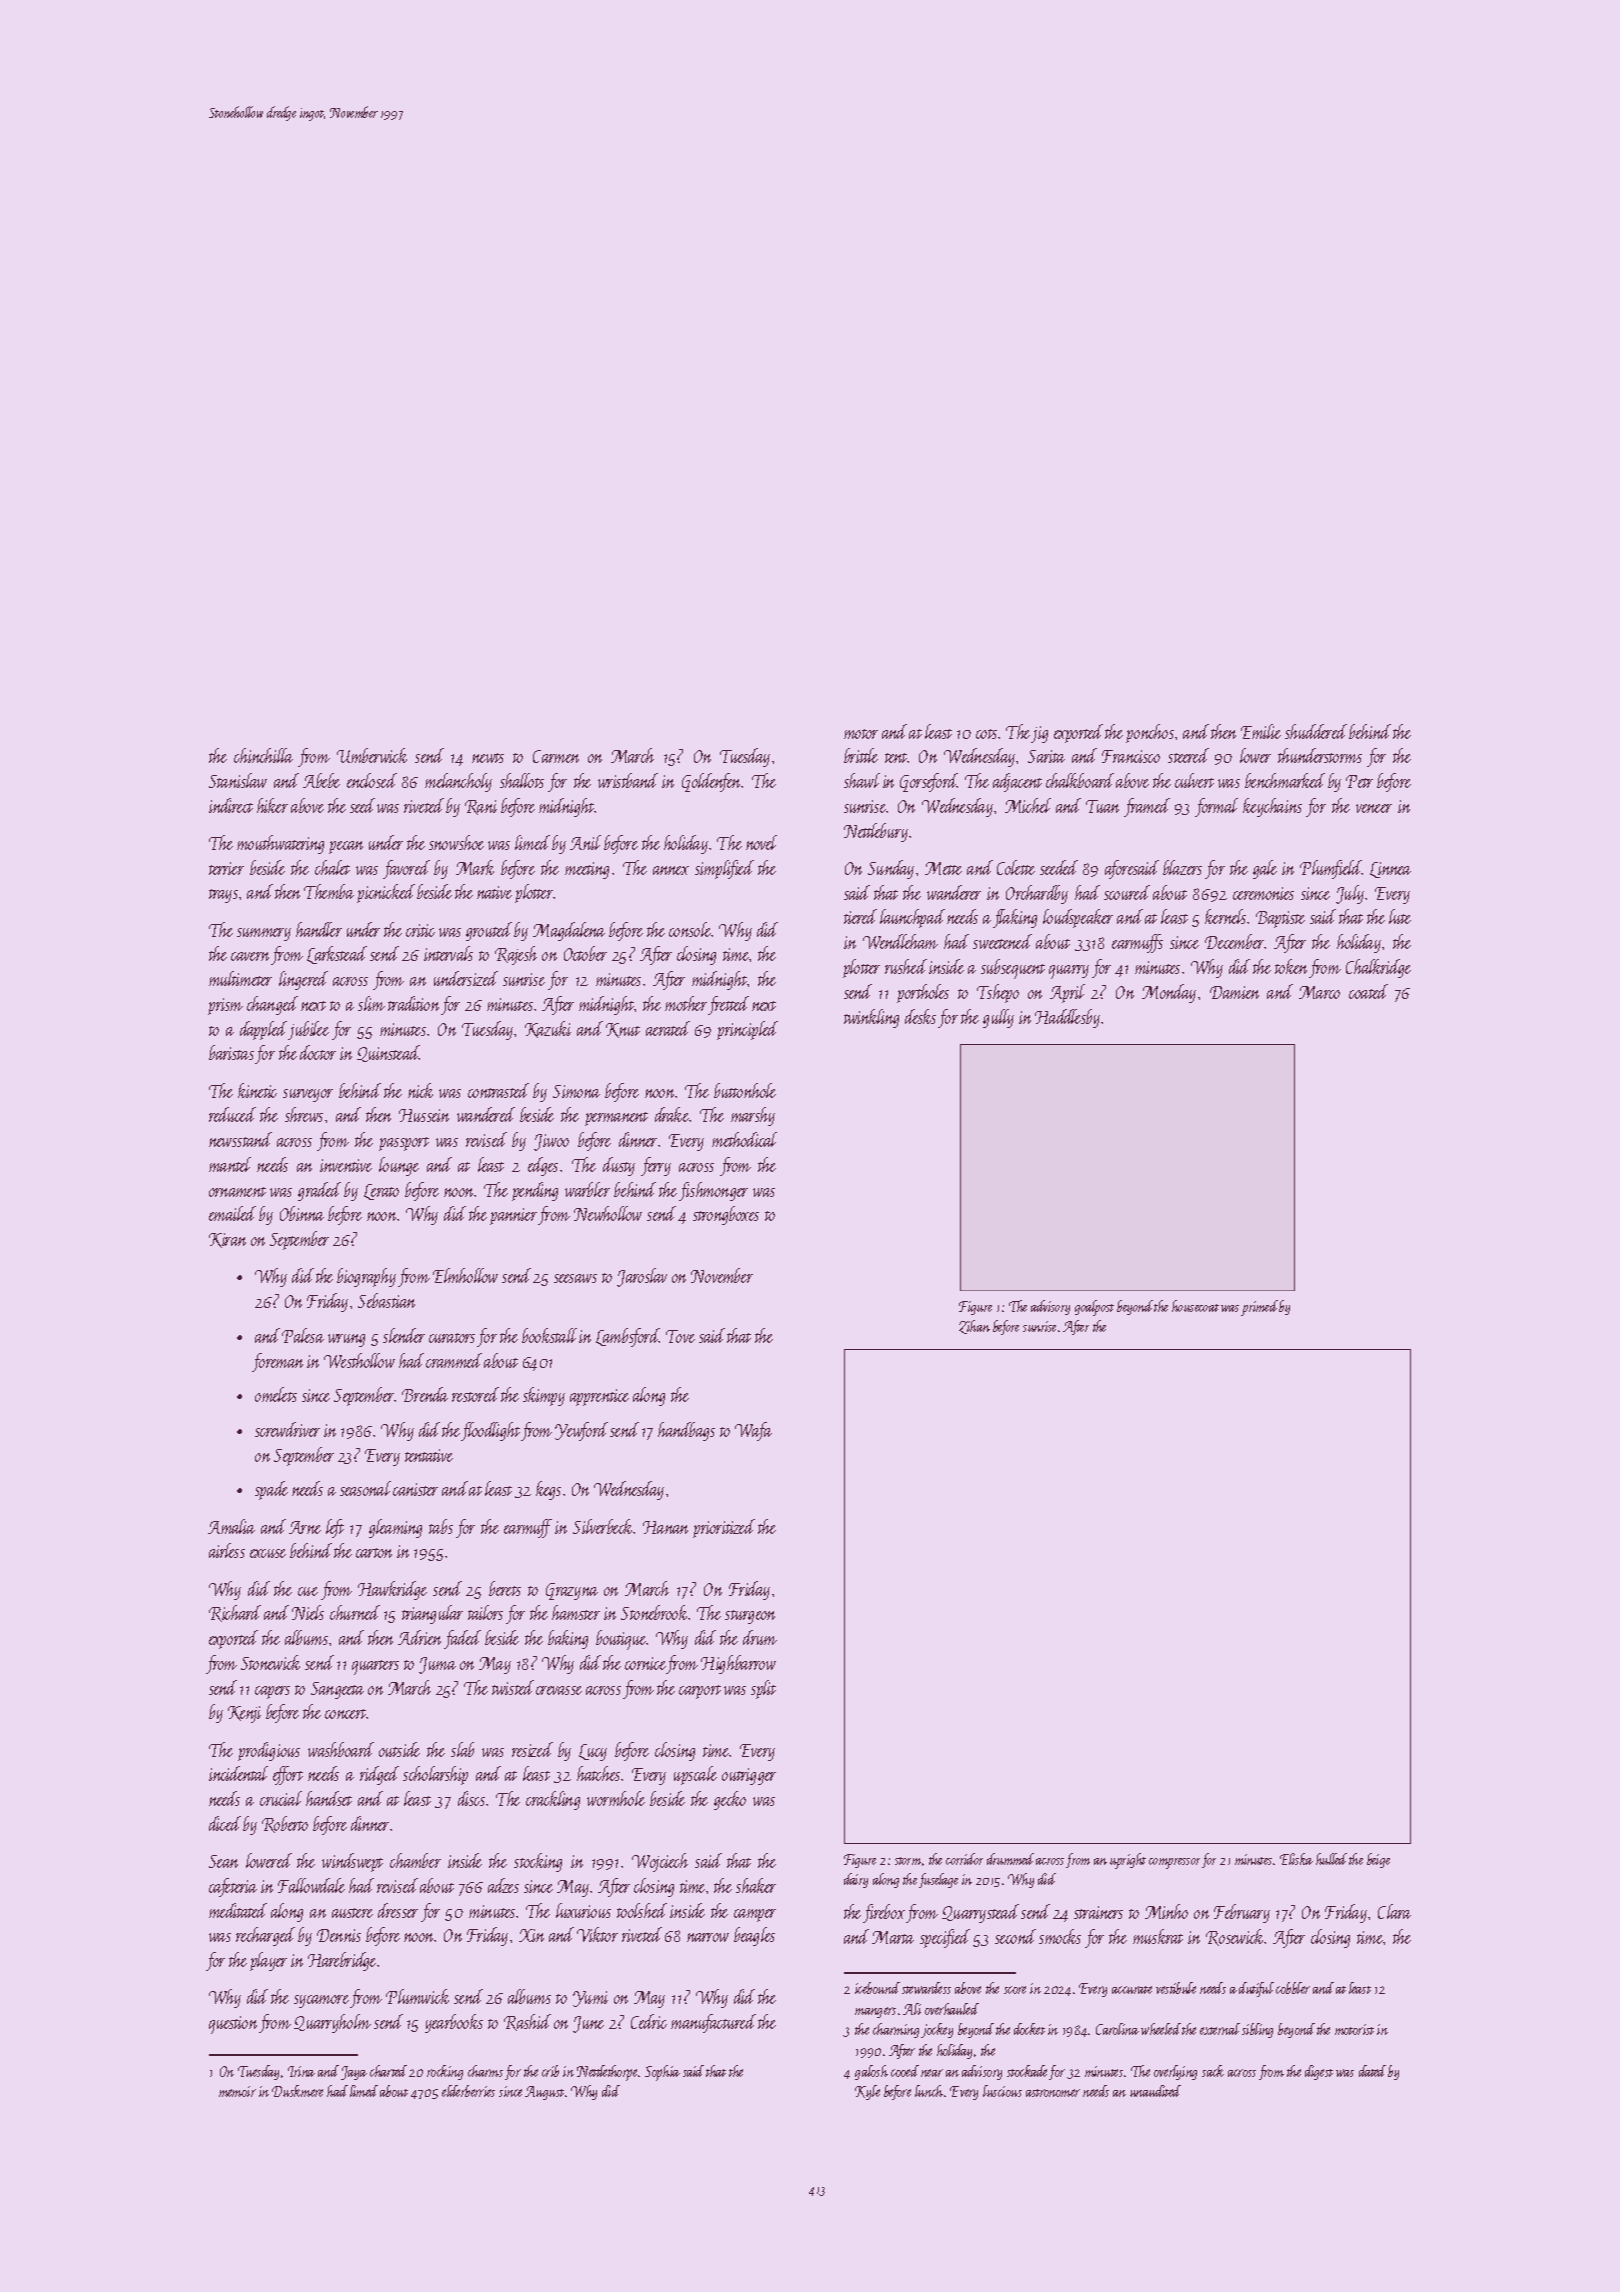 This screenshot has width=1620, height=2292. I want to click on ponchos, so click(1150, 733).
